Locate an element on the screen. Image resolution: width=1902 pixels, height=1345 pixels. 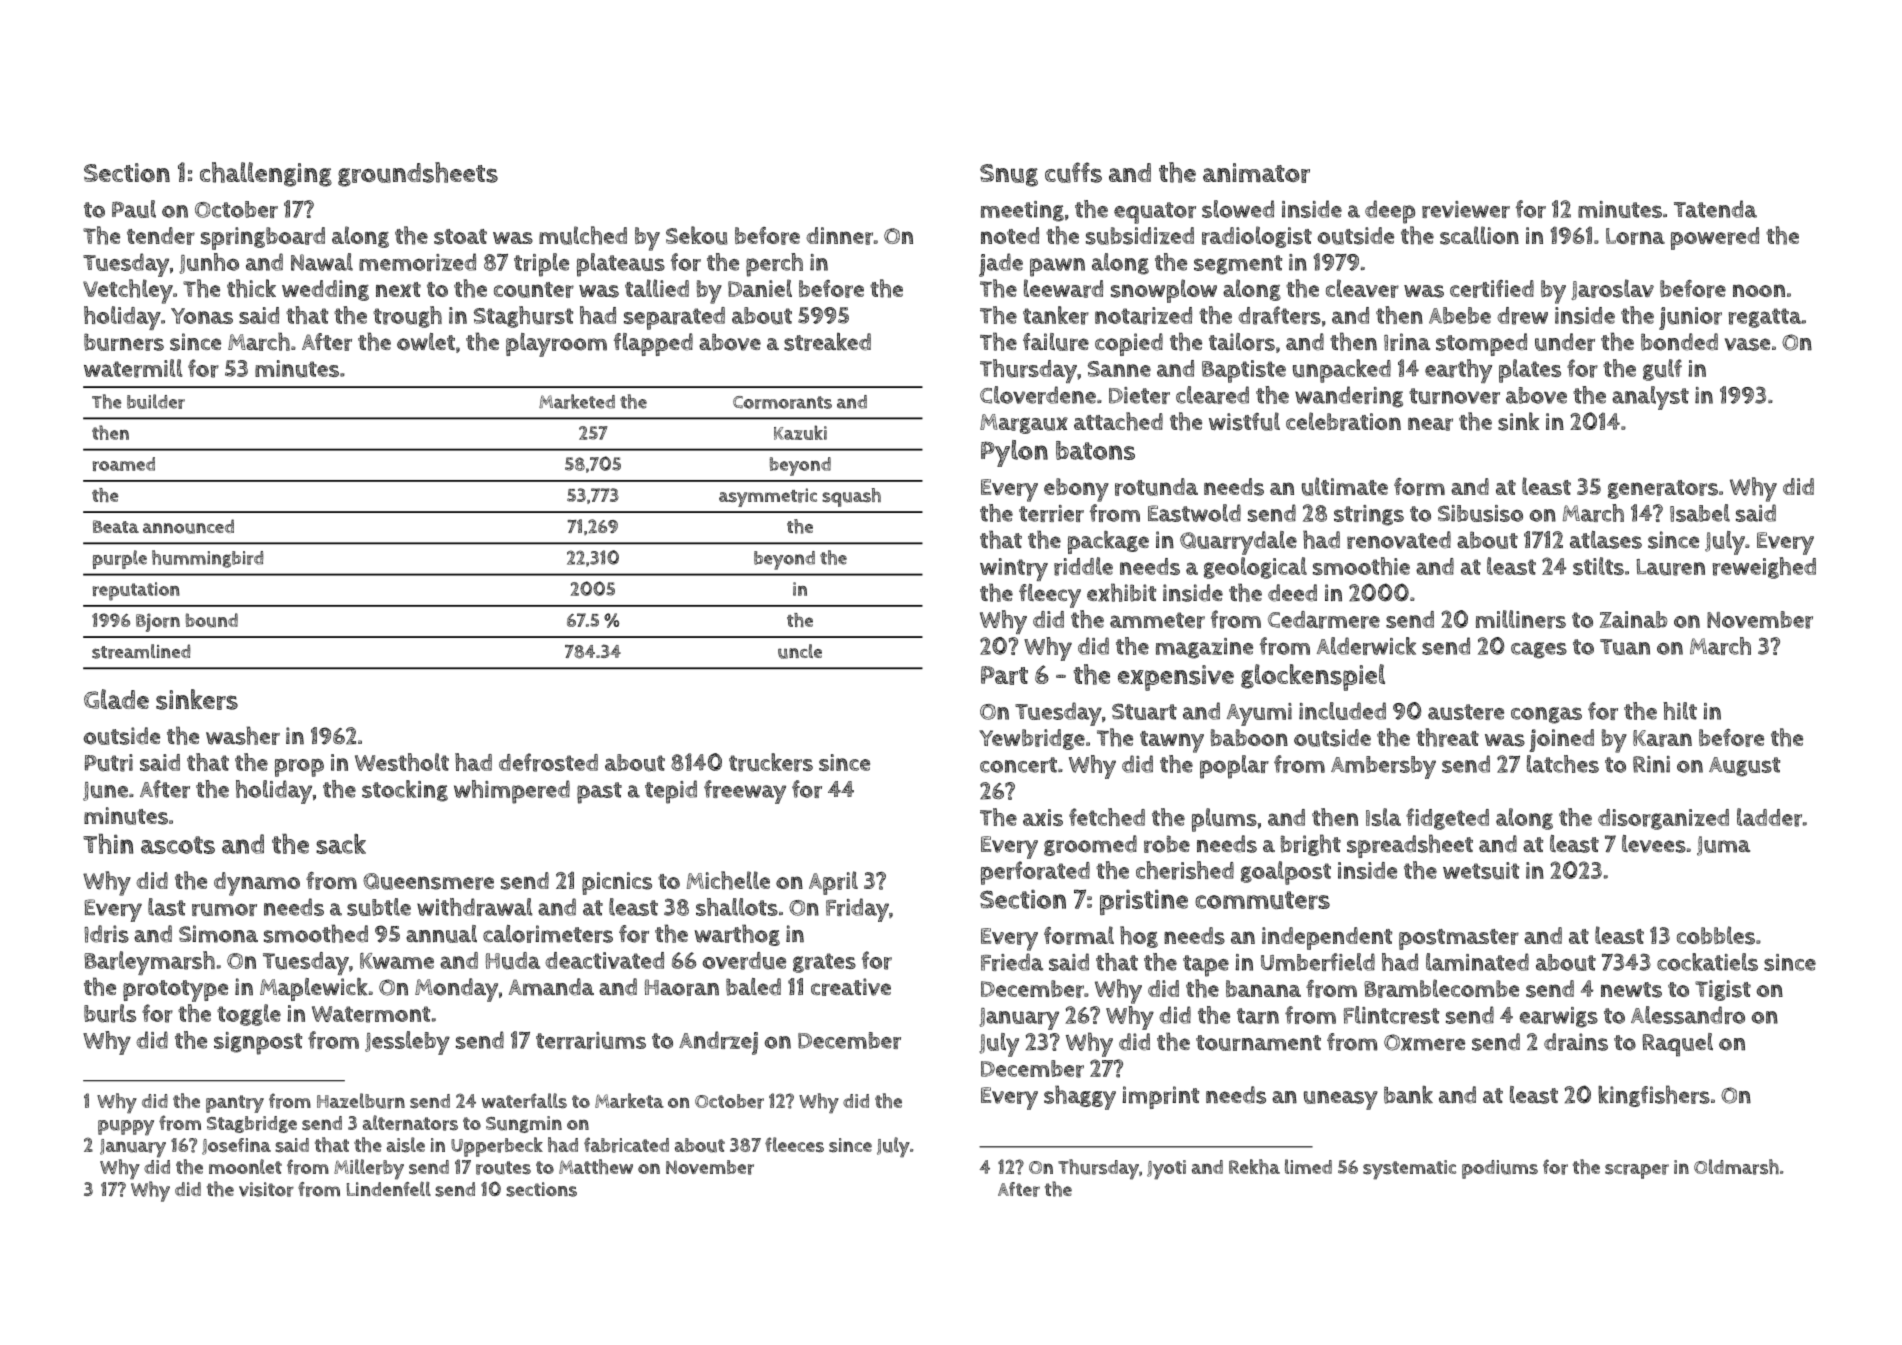
Andrzej is located at coordinates (718, 1043).
